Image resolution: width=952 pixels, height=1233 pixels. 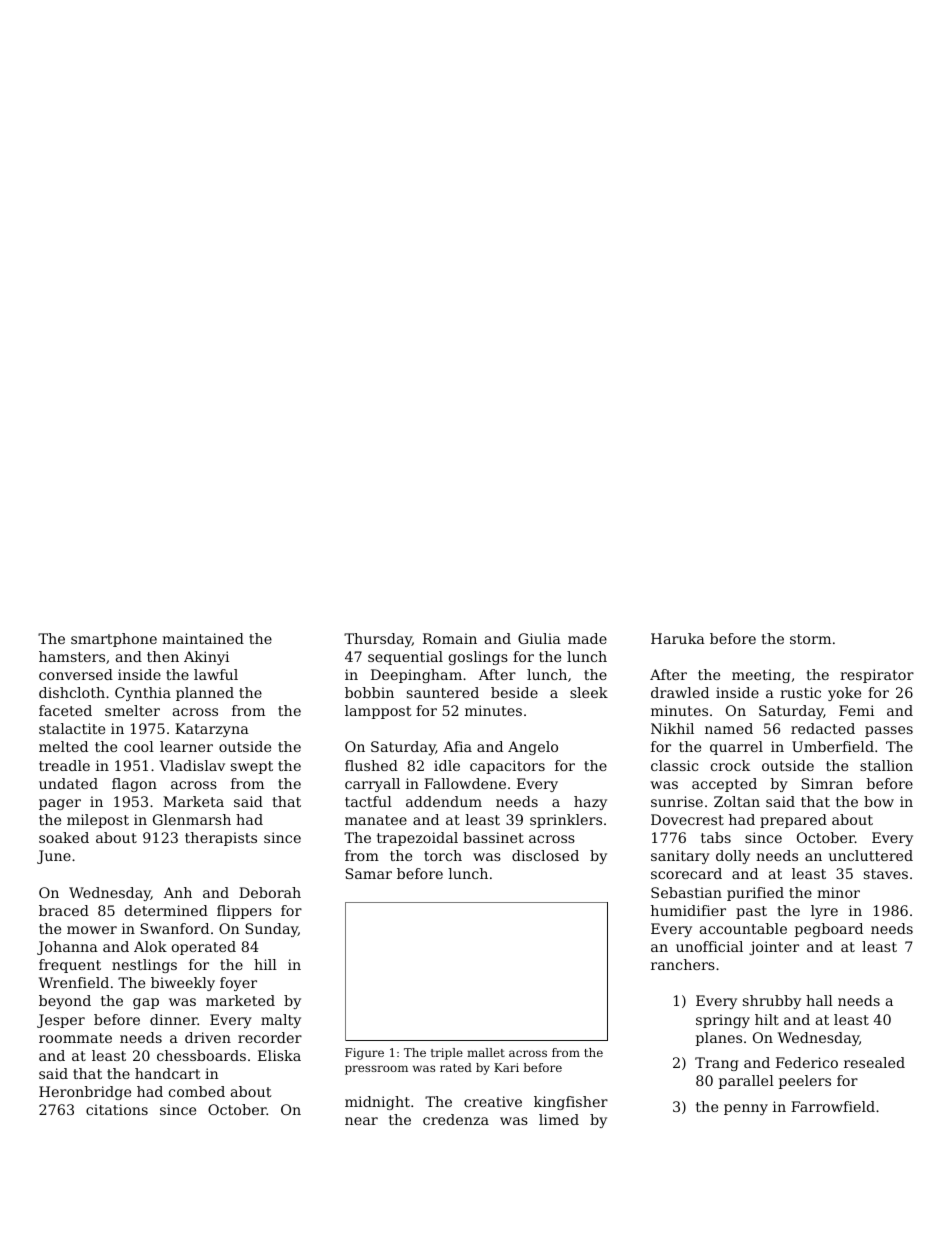 What do you see at coordinates (281, 1021) in the screenshot?
I see `malty` at bounding box center [281, 1021].
